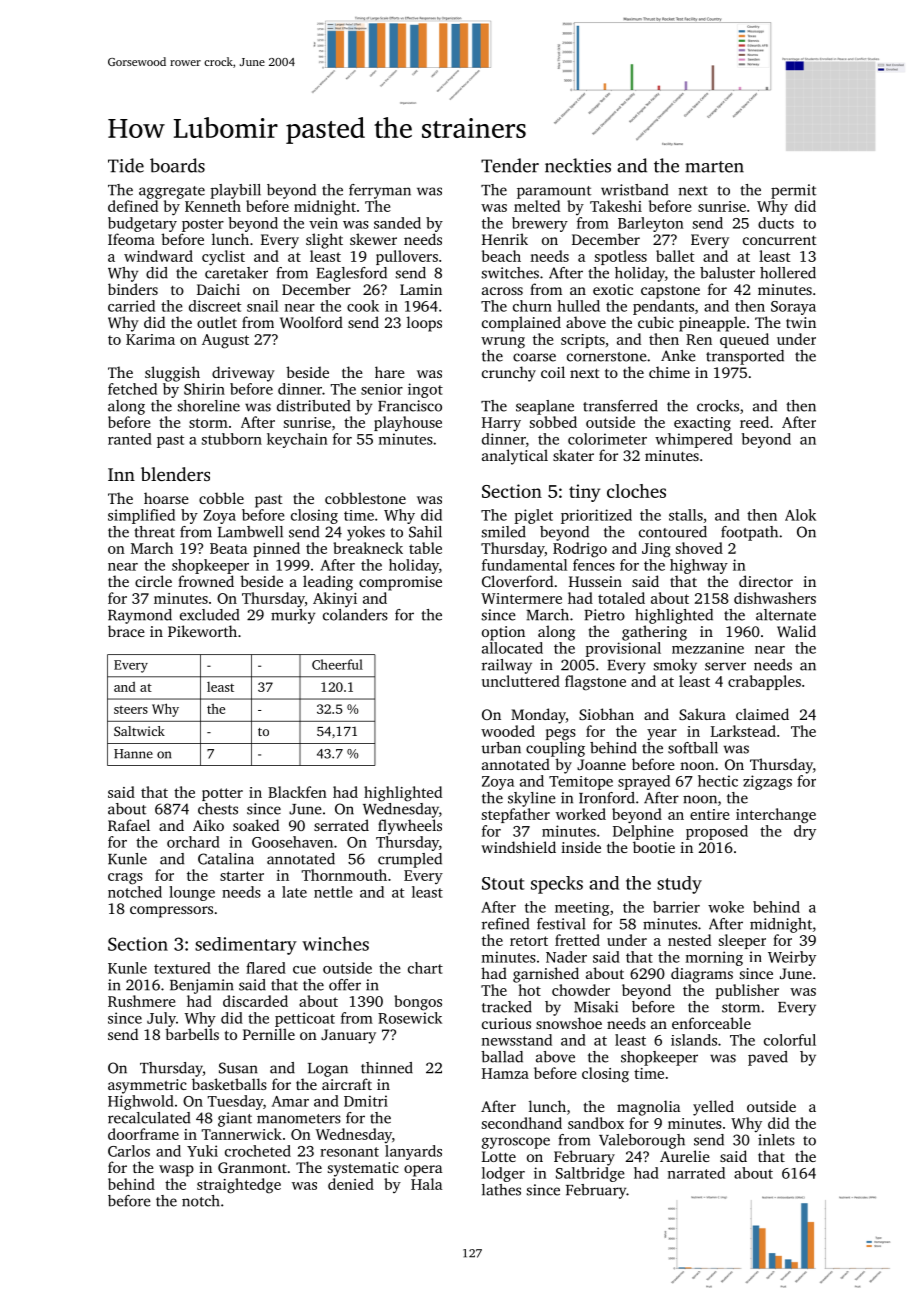 The image size is (924, 1308). I want to click on magnolia, so click(648, 1108).
